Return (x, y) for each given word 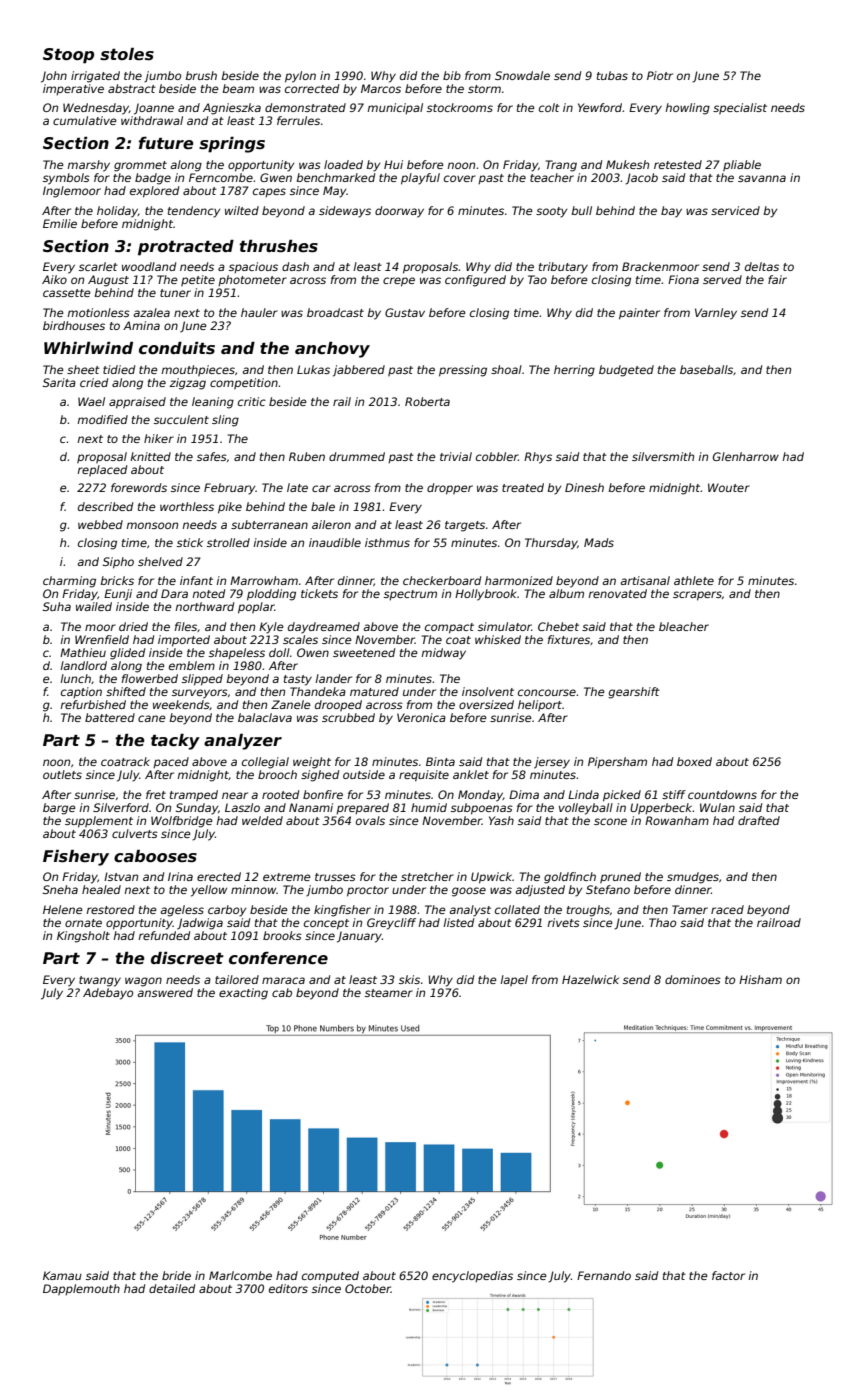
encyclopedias (472, 1277)
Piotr (660, 75)
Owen (313, 652)
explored (154, 192)
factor (728, 1275)
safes (212, 456)
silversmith (663, 456)
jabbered (359, 371)
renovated (617, 593)
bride (176, 1275)
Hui (393, 164)
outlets (62, 774)
